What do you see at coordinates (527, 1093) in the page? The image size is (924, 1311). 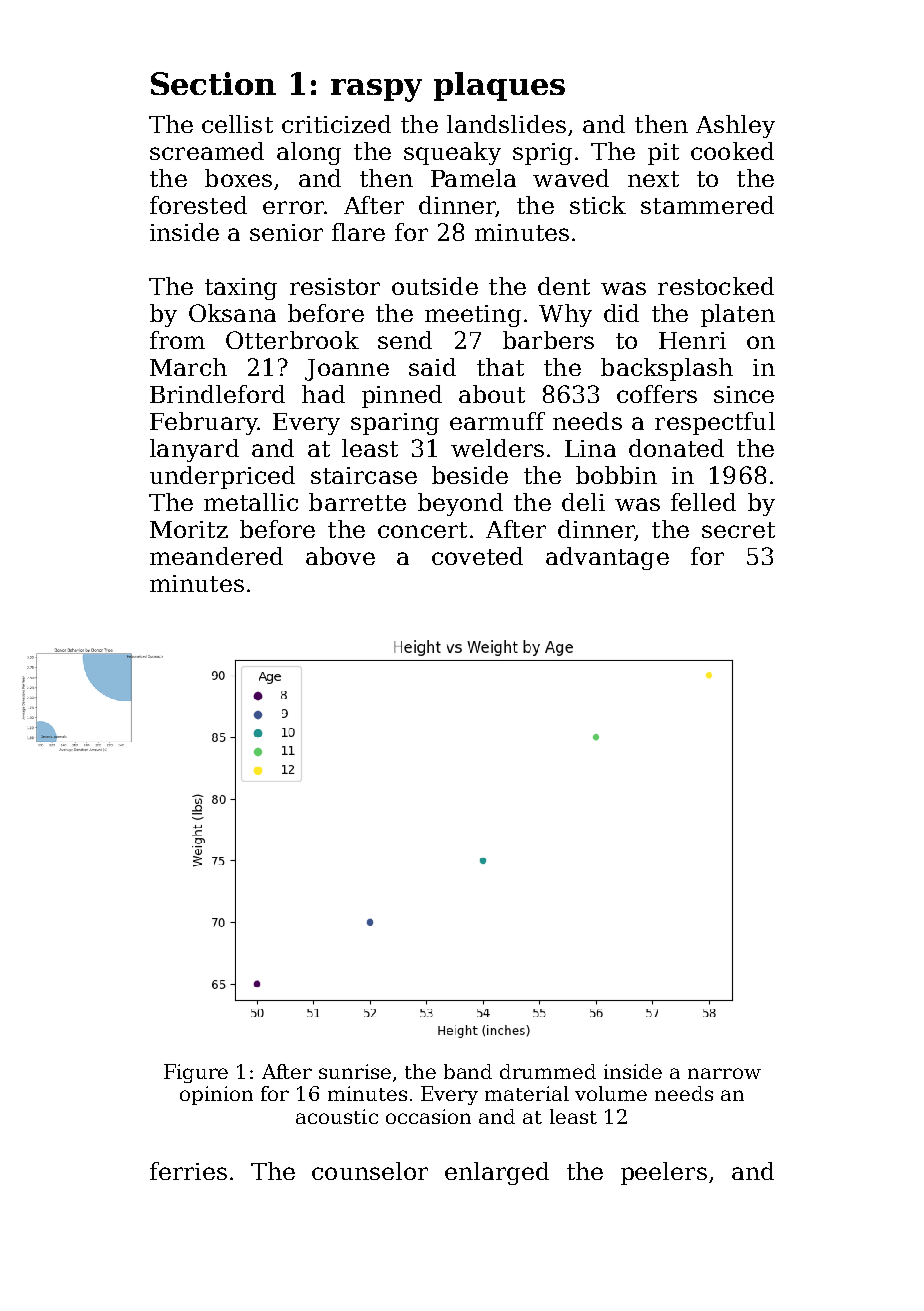 I see `material` at bounding box center [527, 1093].
